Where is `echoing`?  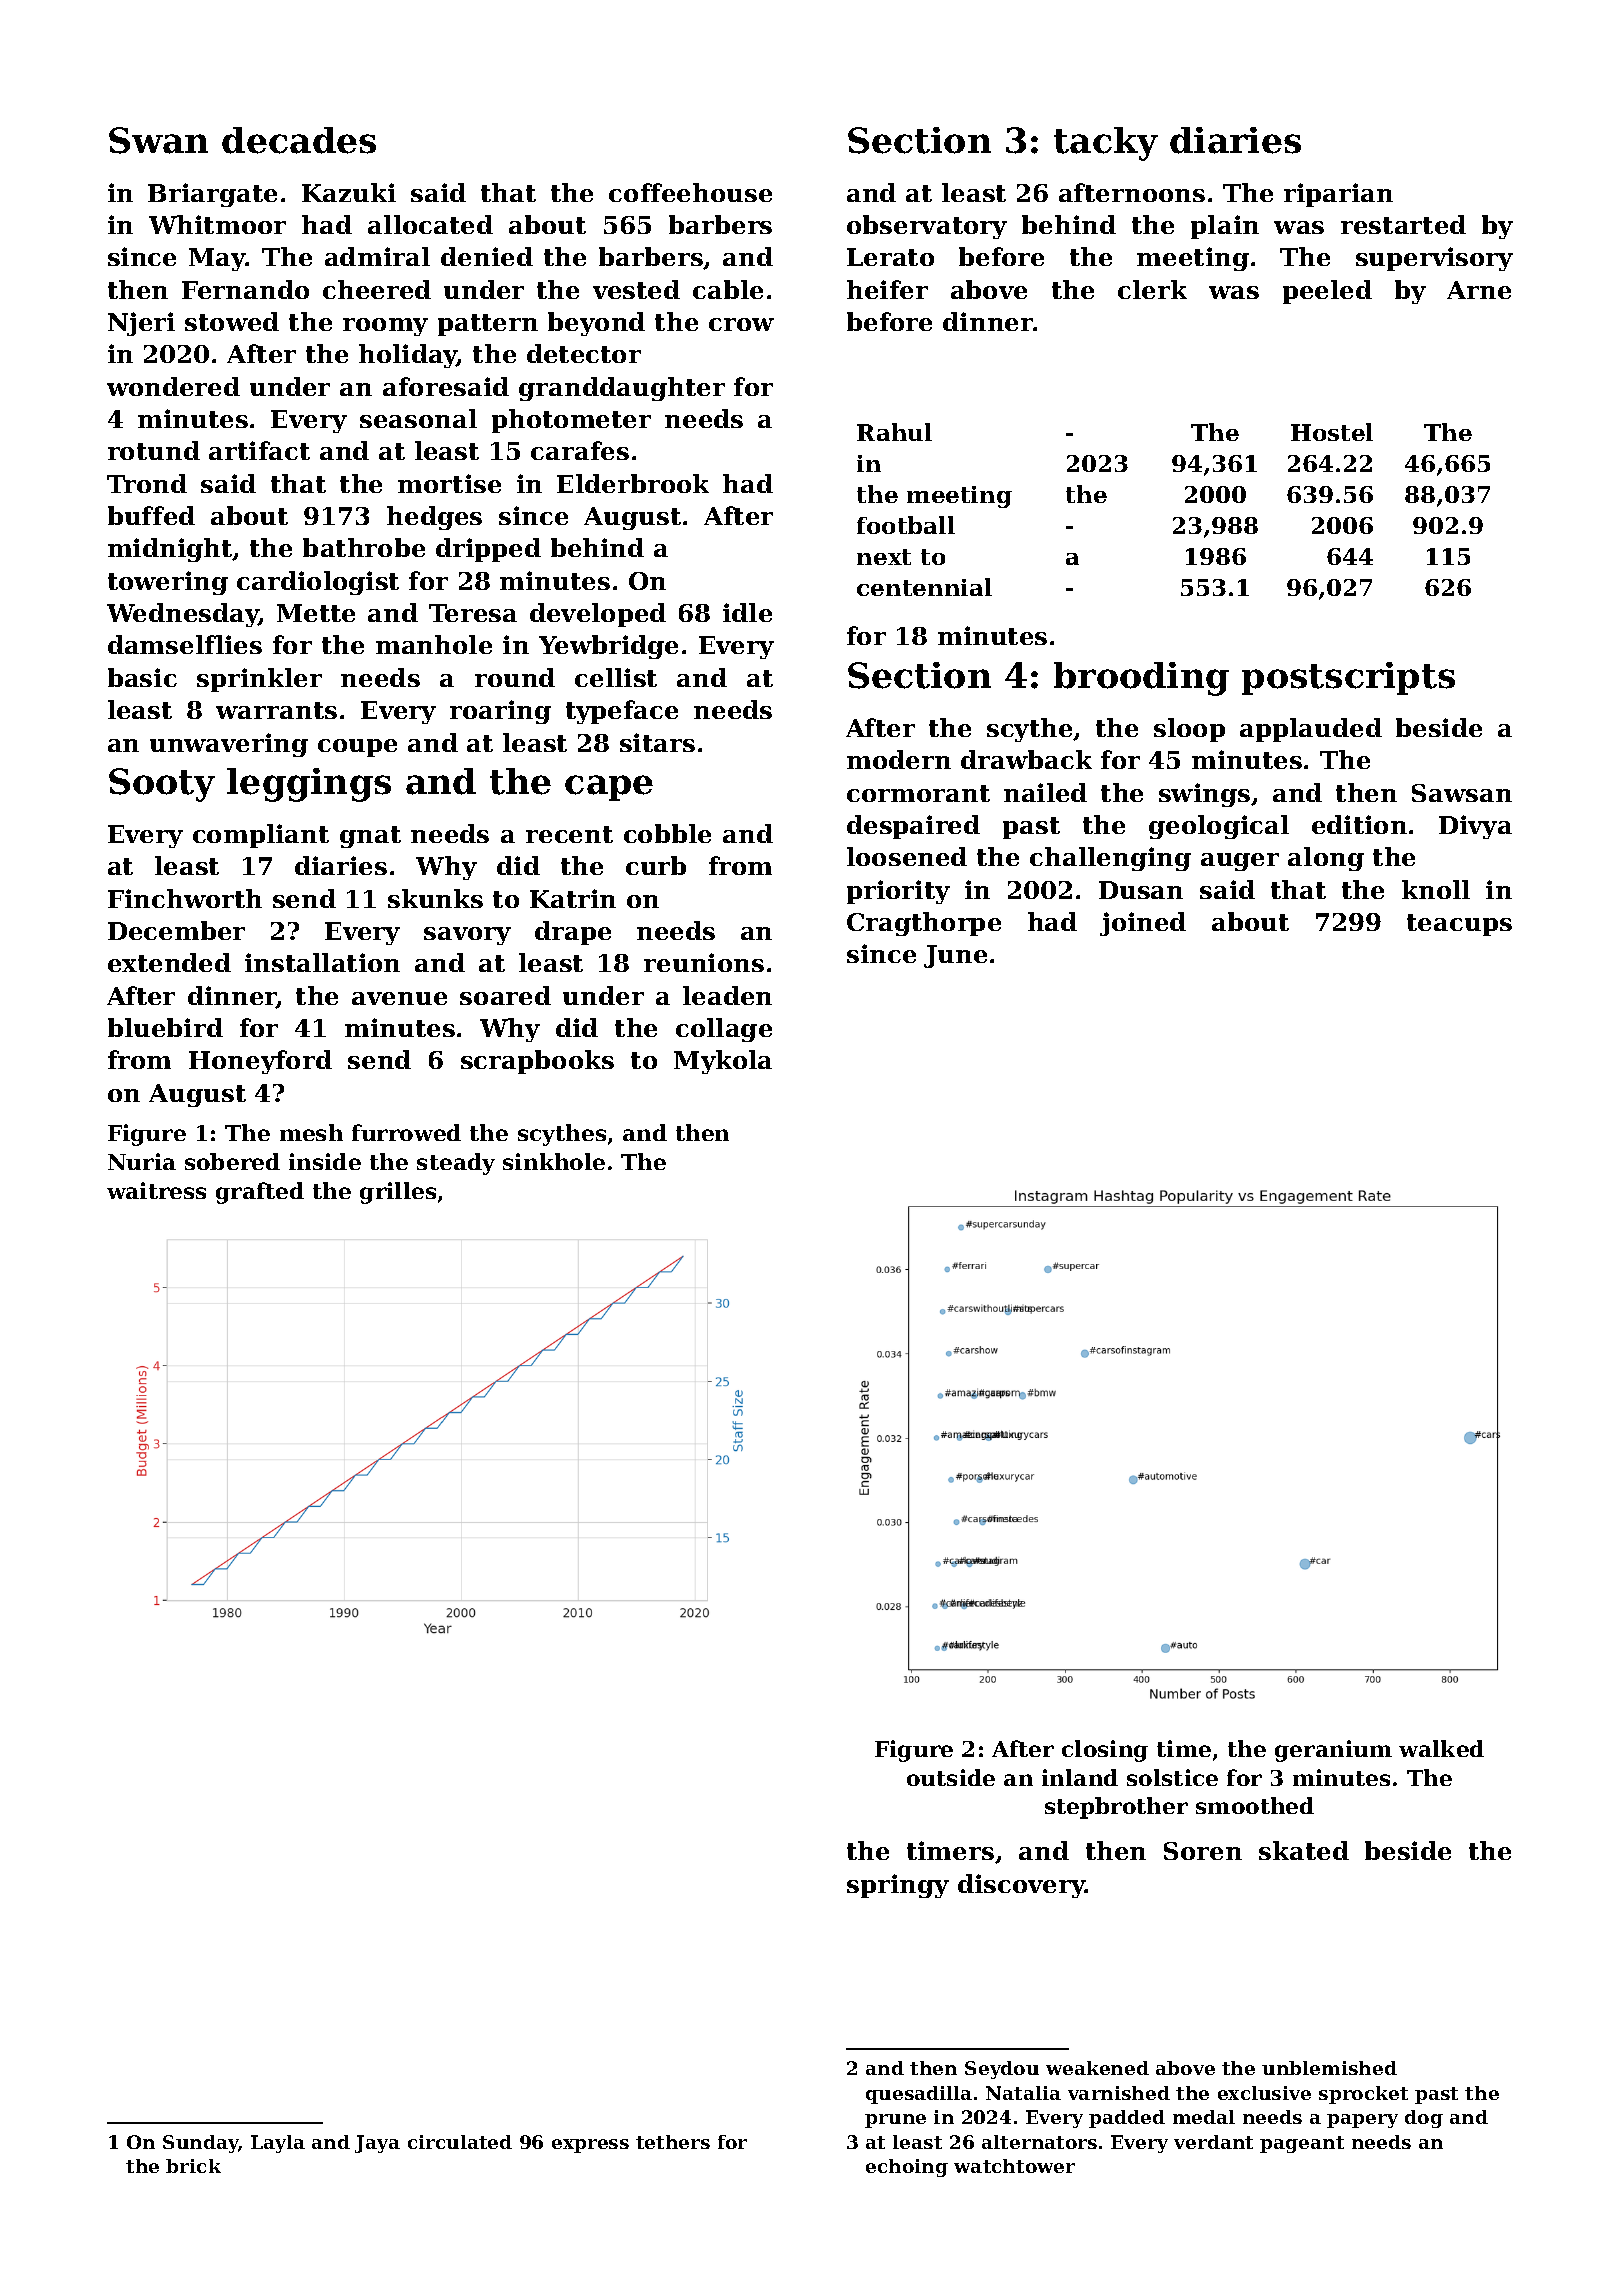 echoing is located at coordinates (907, 2168).
